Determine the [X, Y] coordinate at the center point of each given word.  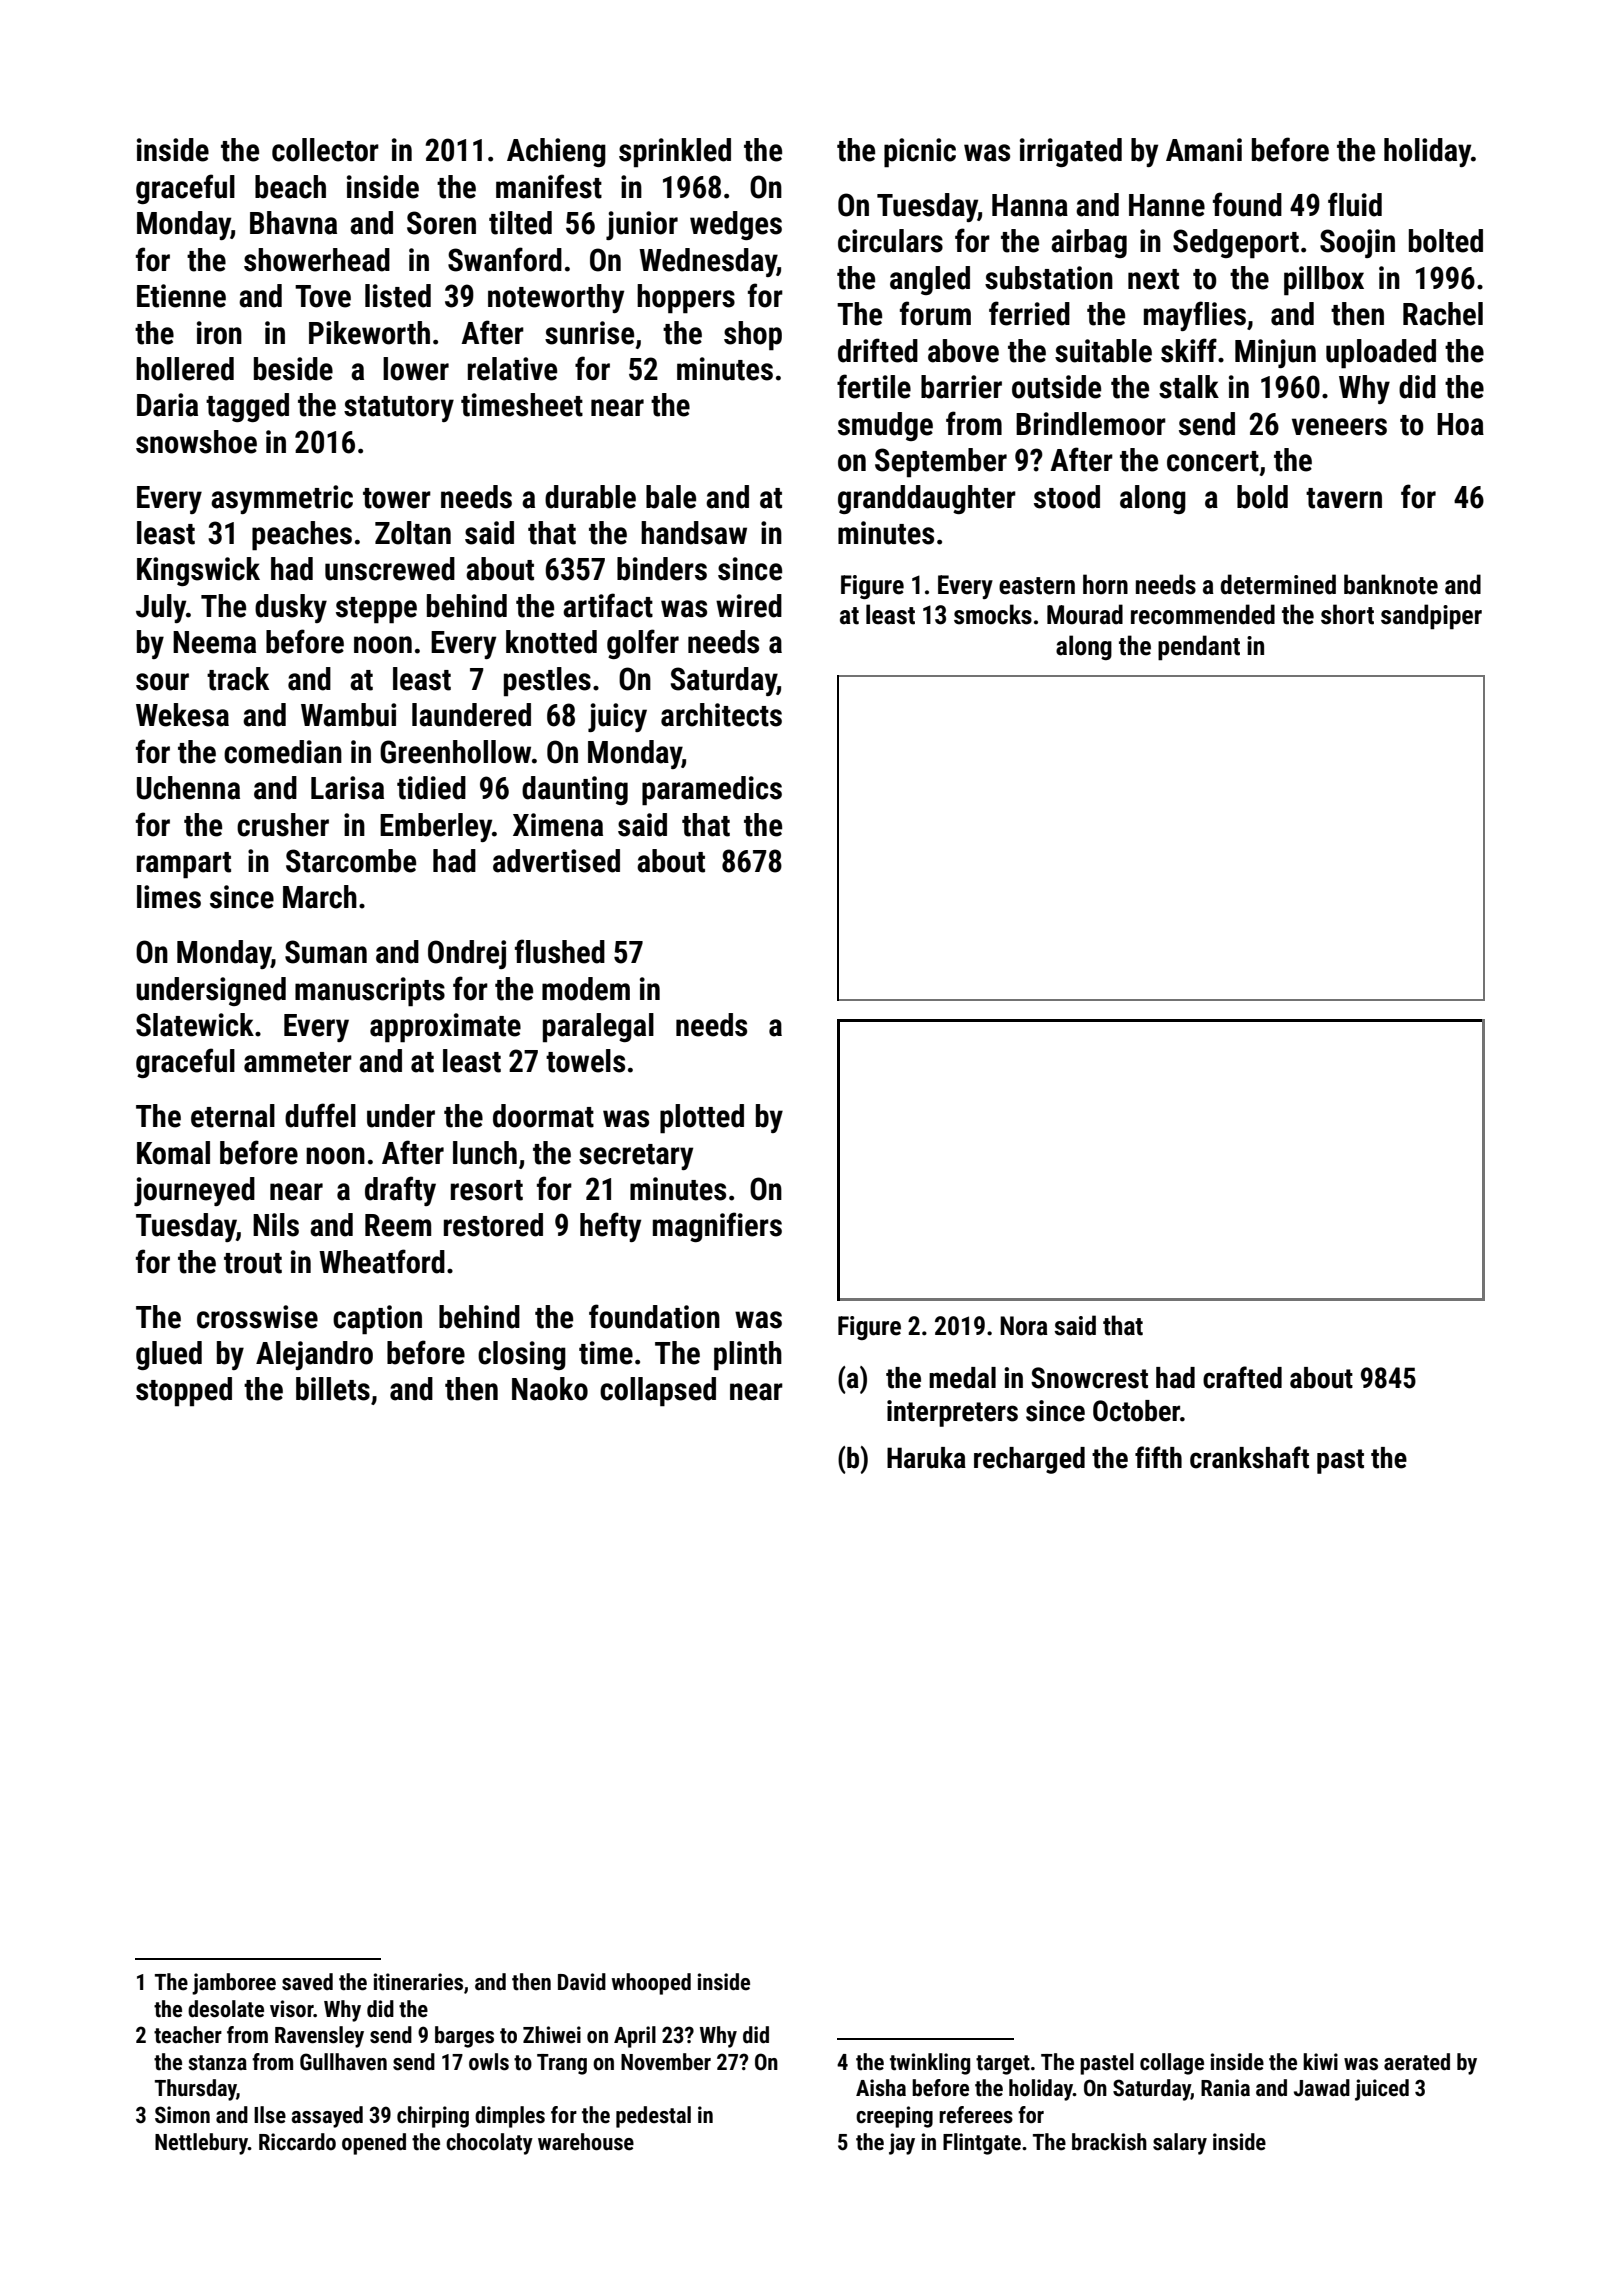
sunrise [589, 333]
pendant [1199, 648]
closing [522, 1355]
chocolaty [489, 2144]
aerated [1417, 2062]
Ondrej [467, 954]
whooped [651, 1984]
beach [290, 187]
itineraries [418, 1982]
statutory [399, 409]
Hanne [1167, 205]
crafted [1242, 1377]
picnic [920, 153]
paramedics [712, 791]
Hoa [1460, 424]
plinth [748, 1356]
